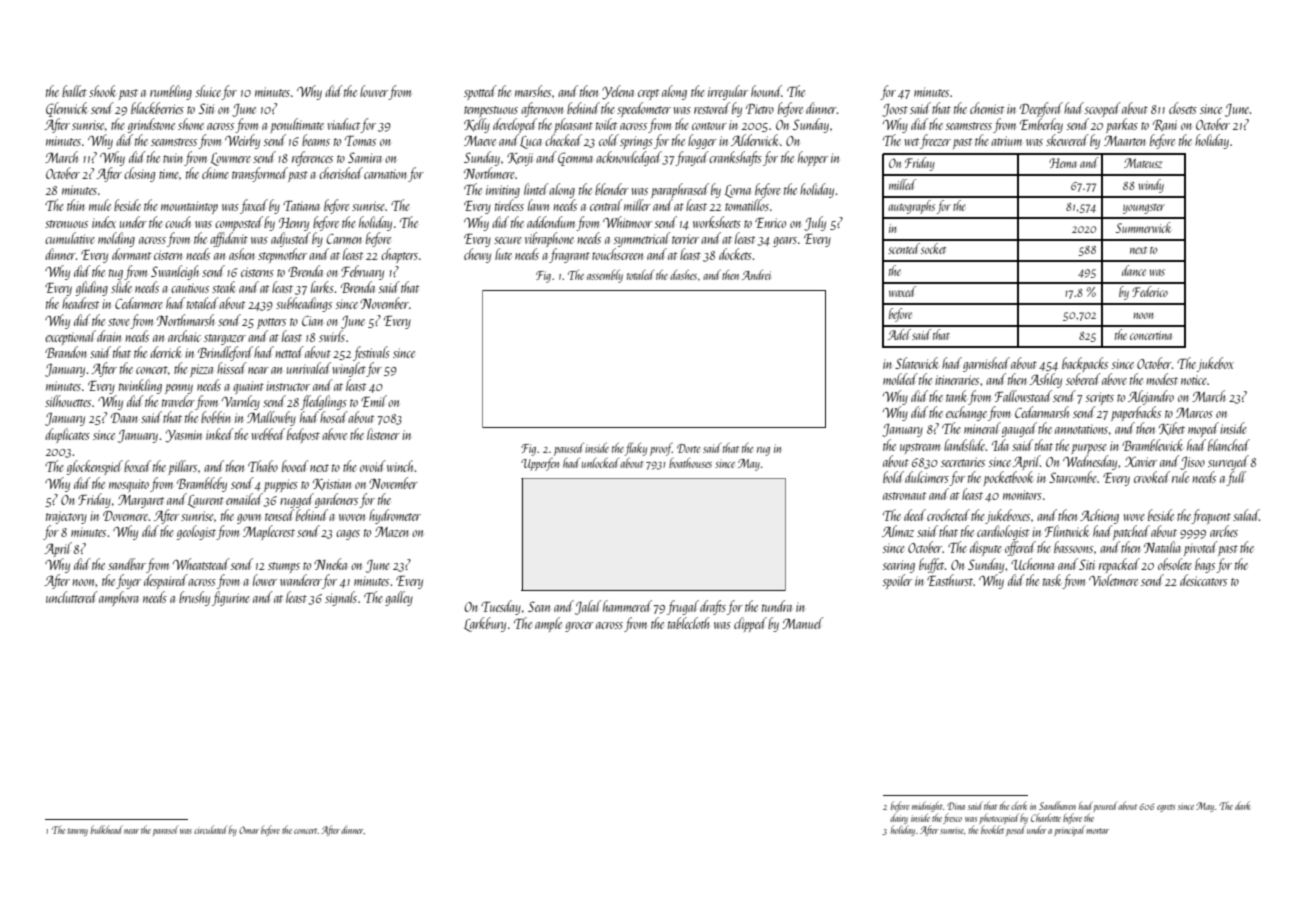 The image size is (1308, 924). I want to click on Wednesday, so click(1090, 462).
